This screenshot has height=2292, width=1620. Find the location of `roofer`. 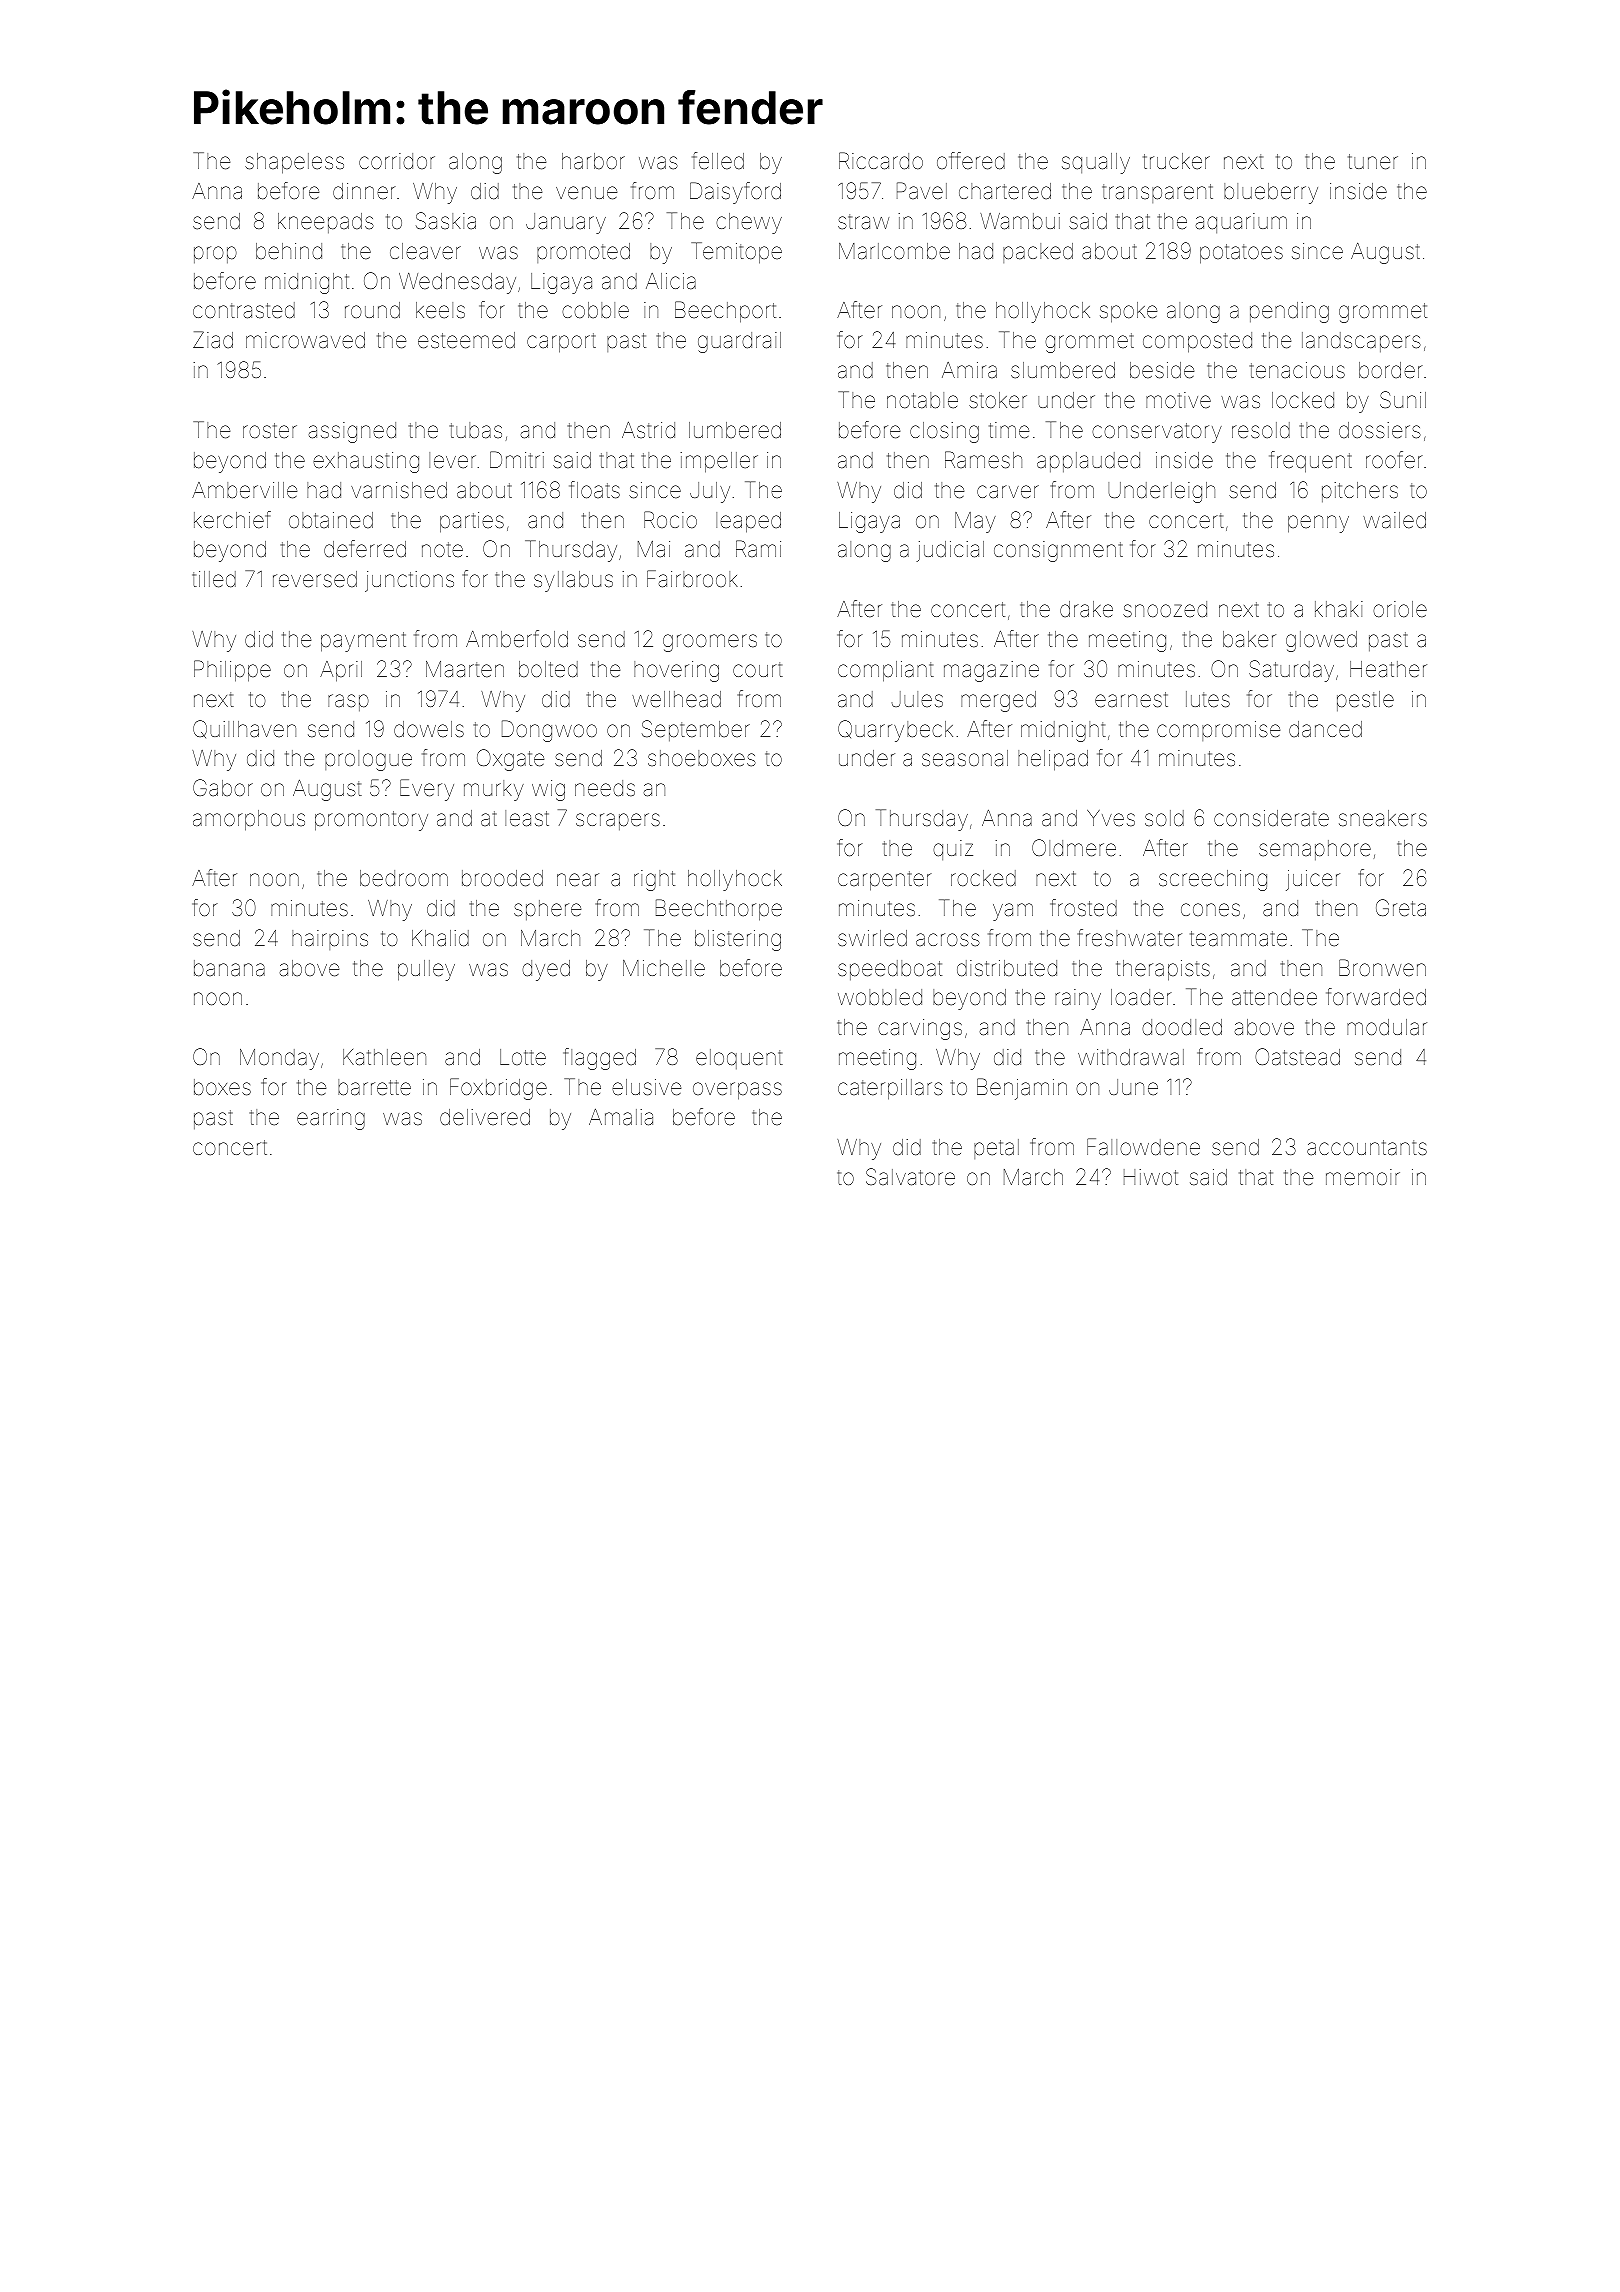

roofer is located at coordinates (1394, 459).
